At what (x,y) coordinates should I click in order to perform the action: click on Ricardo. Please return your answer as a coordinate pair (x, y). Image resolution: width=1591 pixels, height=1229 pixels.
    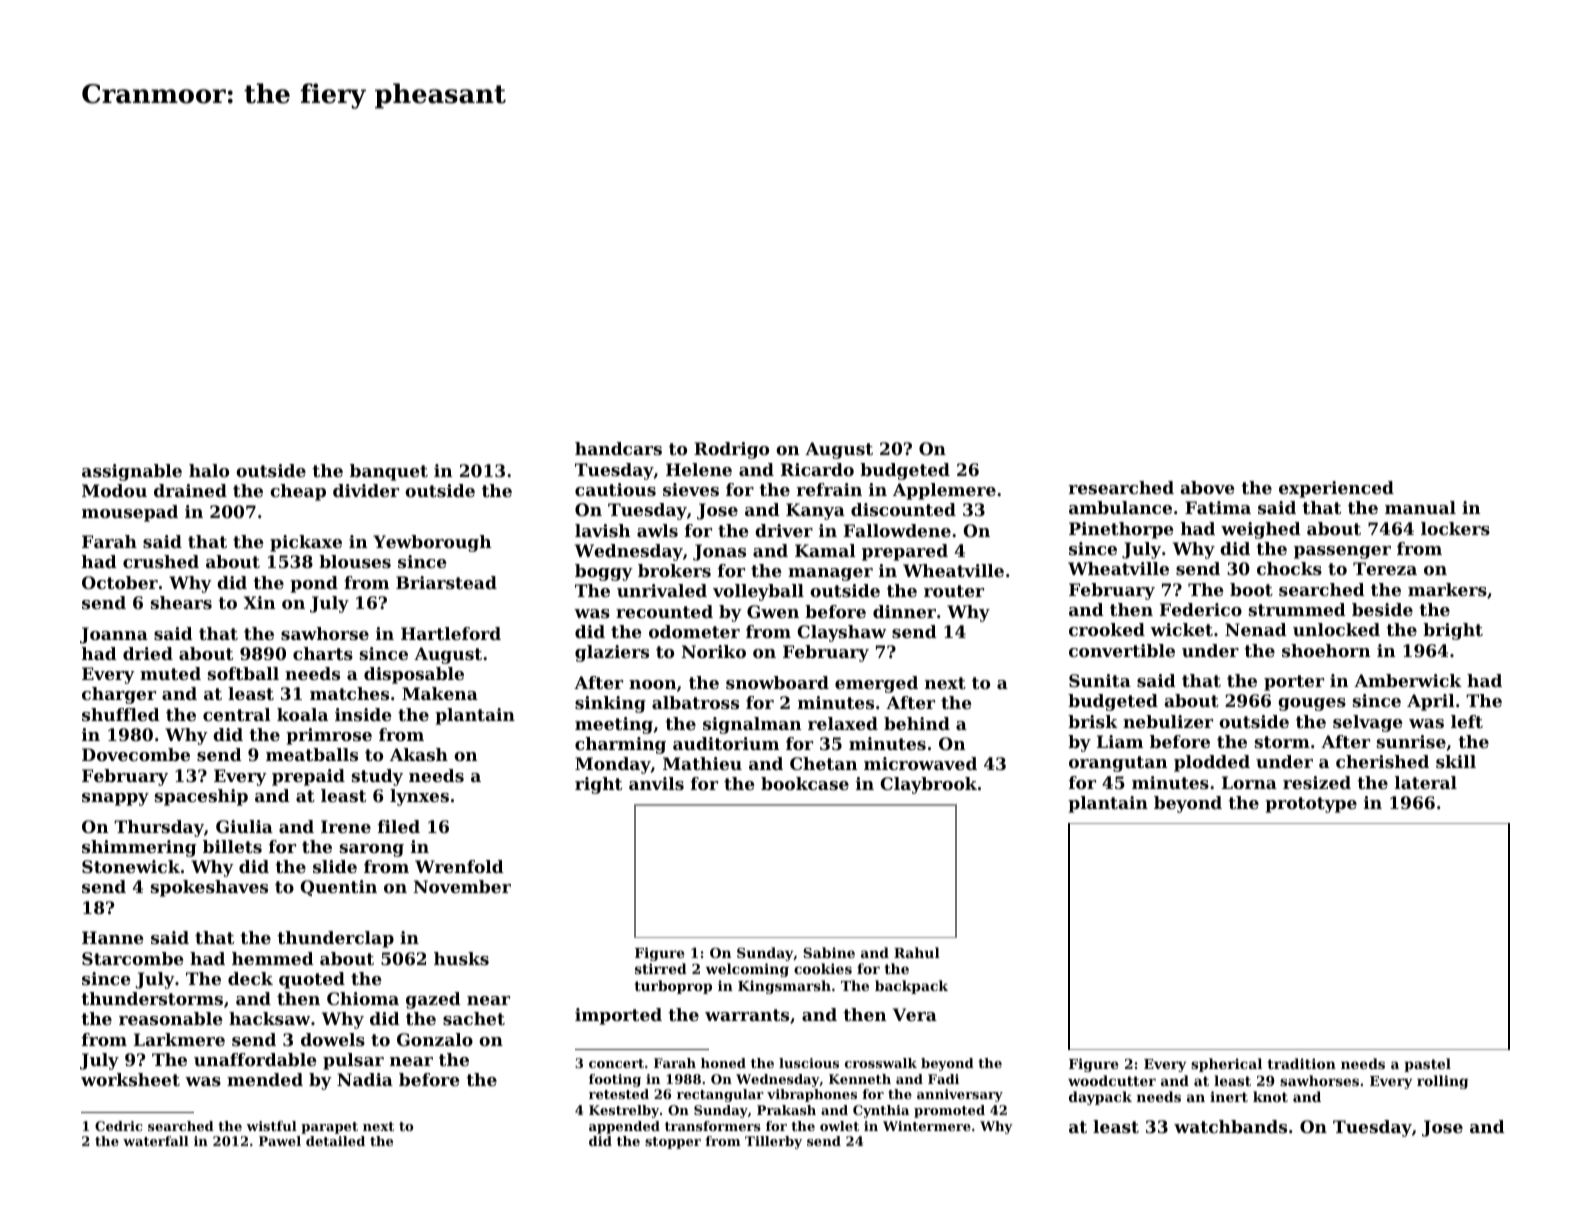
    Looking at the image, I should click on (817, 469).
